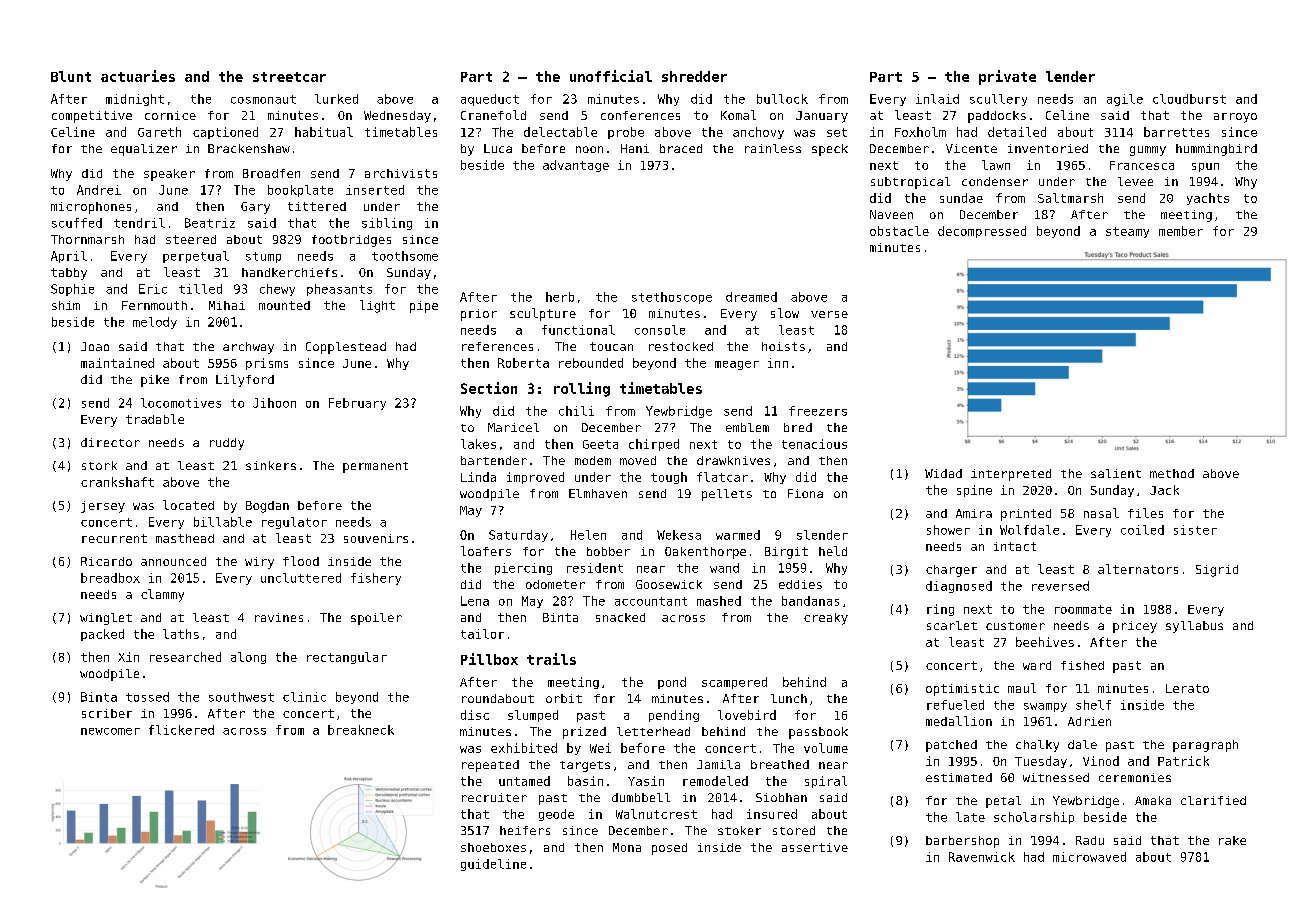  What do you see at coordinates (818, 411) in the screenshot?
I see `freezers` at bounding box center [818, 411].
